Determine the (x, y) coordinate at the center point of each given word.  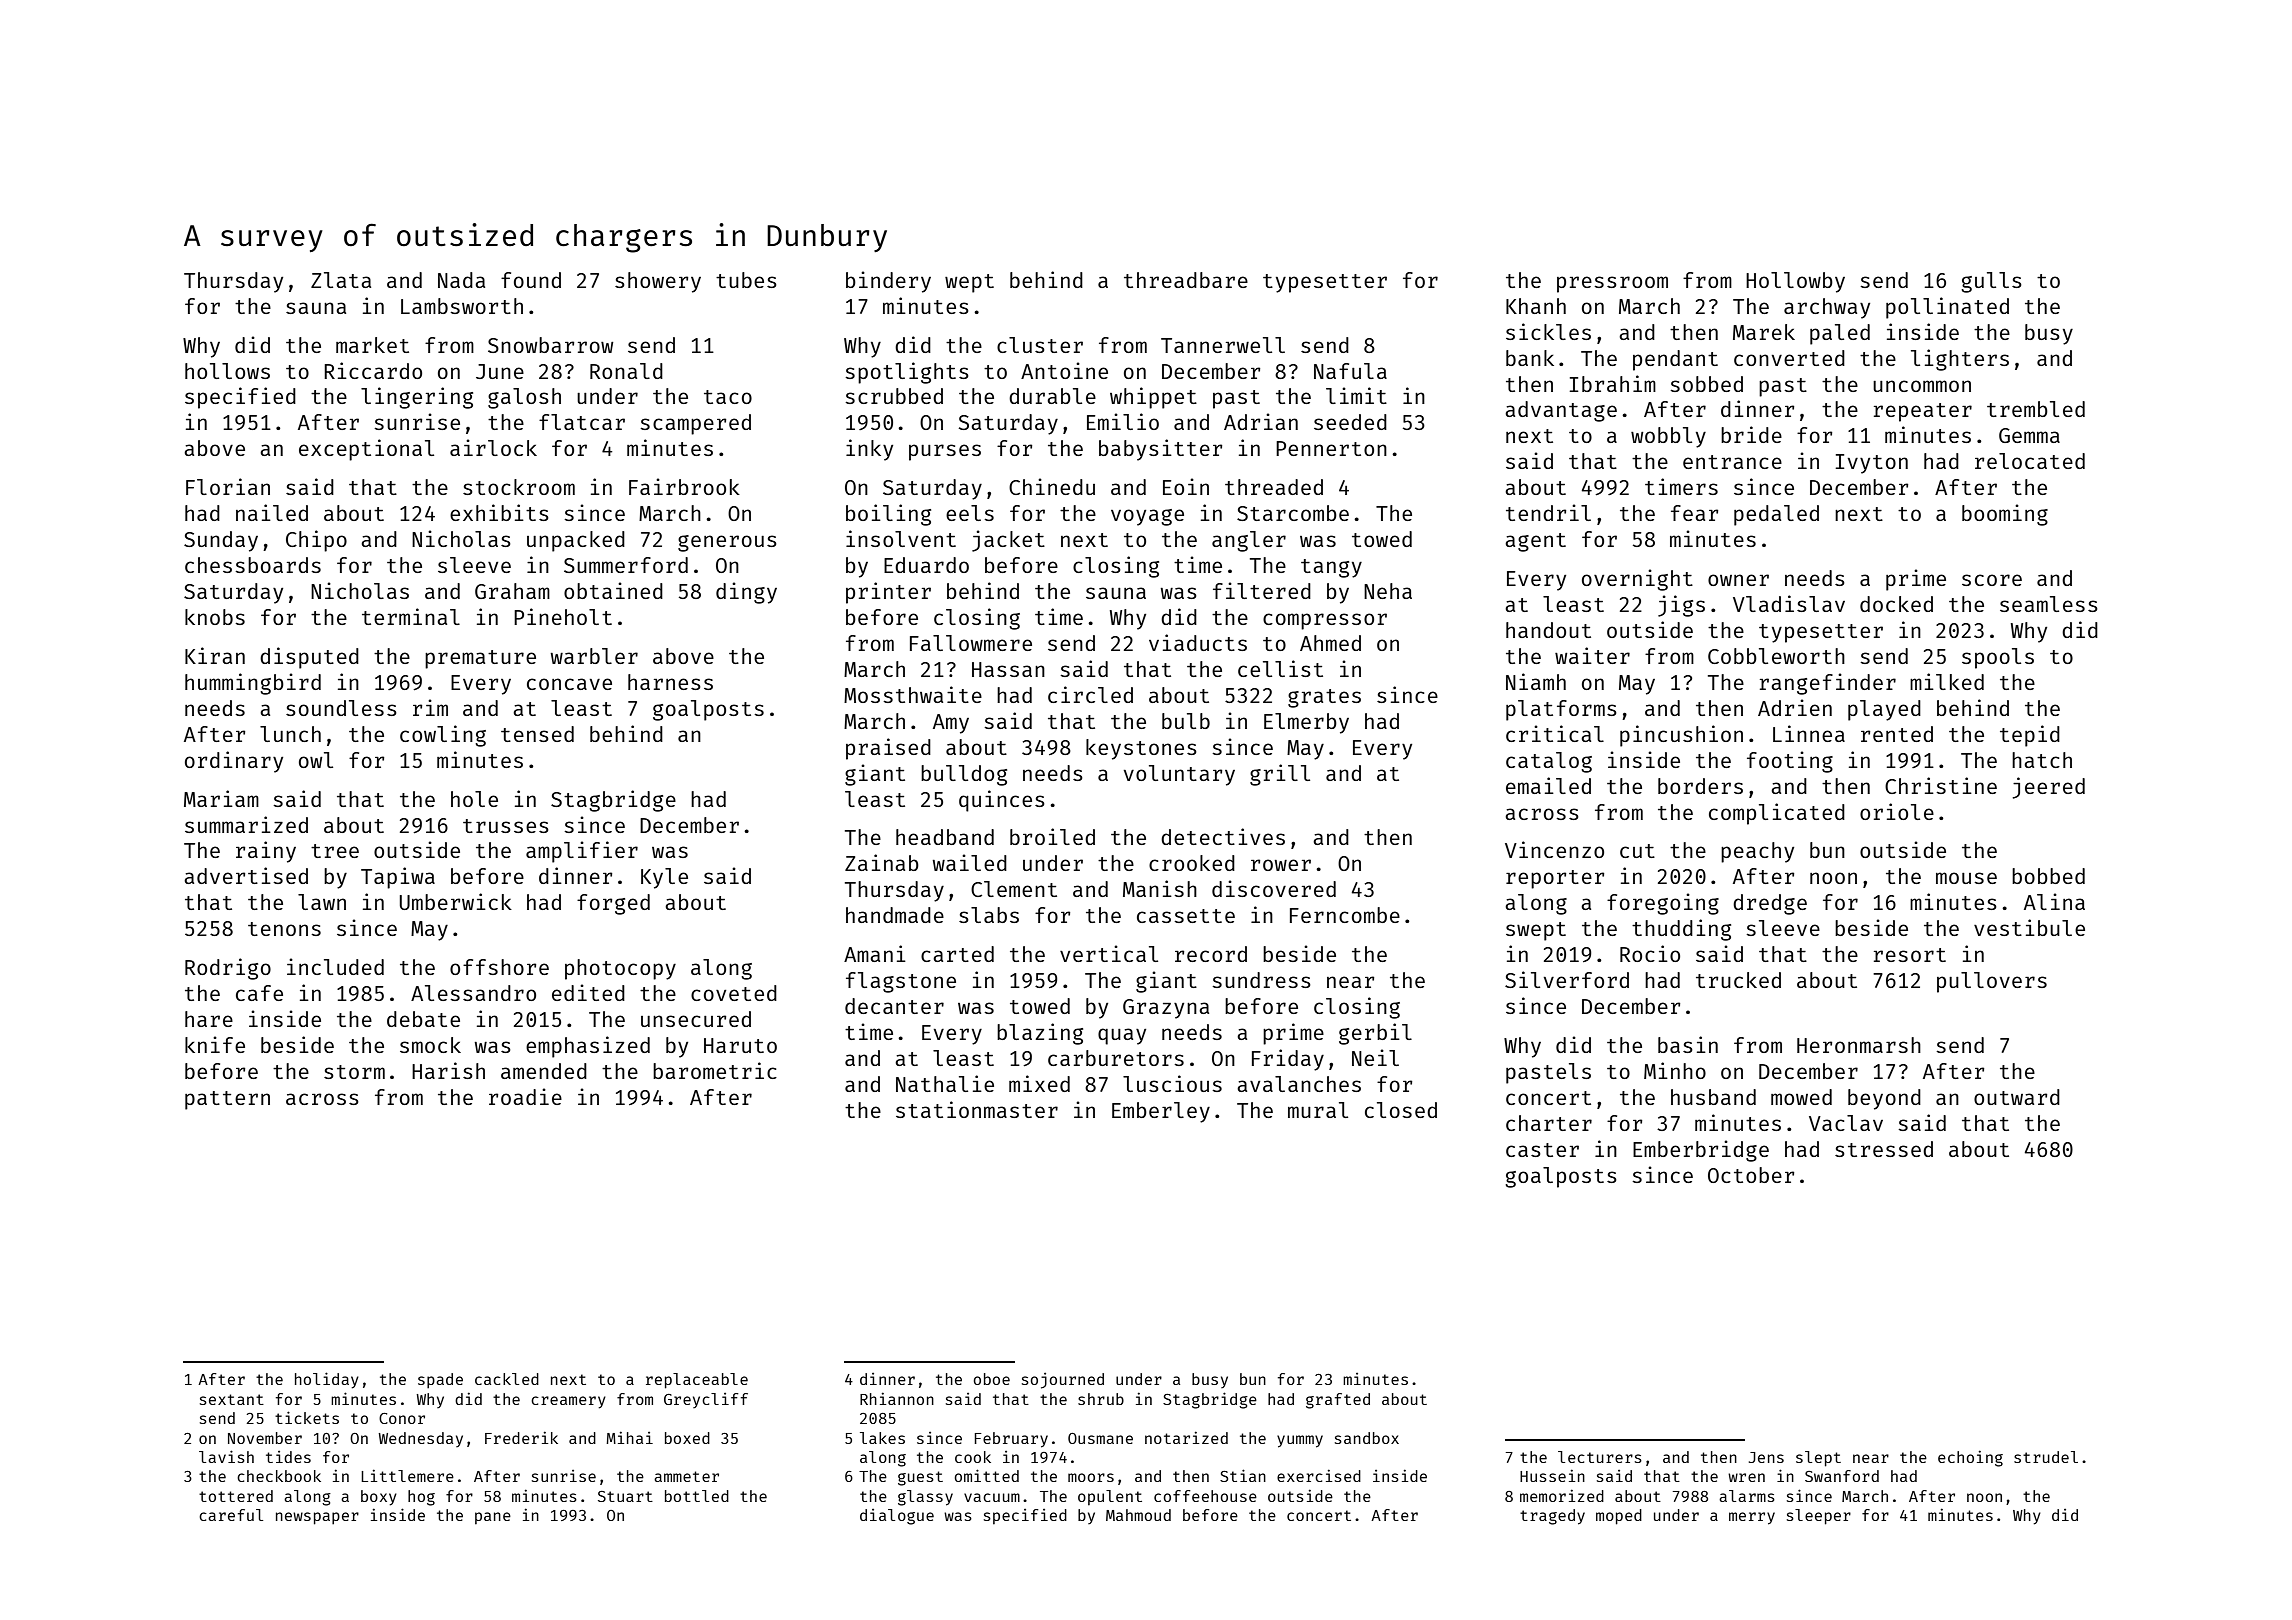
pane (493, 1518)
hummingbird (253, 684)
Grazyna (1166, 1009)
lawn (322, 902)
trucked (1738, 980)
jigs (1681, 606)
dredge (1770, 904)
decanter (894, 1006)
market (372, 345)
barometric (715, 1070)
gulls (1991, 282)
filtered (1262, 590)
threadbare (1186, 280)
